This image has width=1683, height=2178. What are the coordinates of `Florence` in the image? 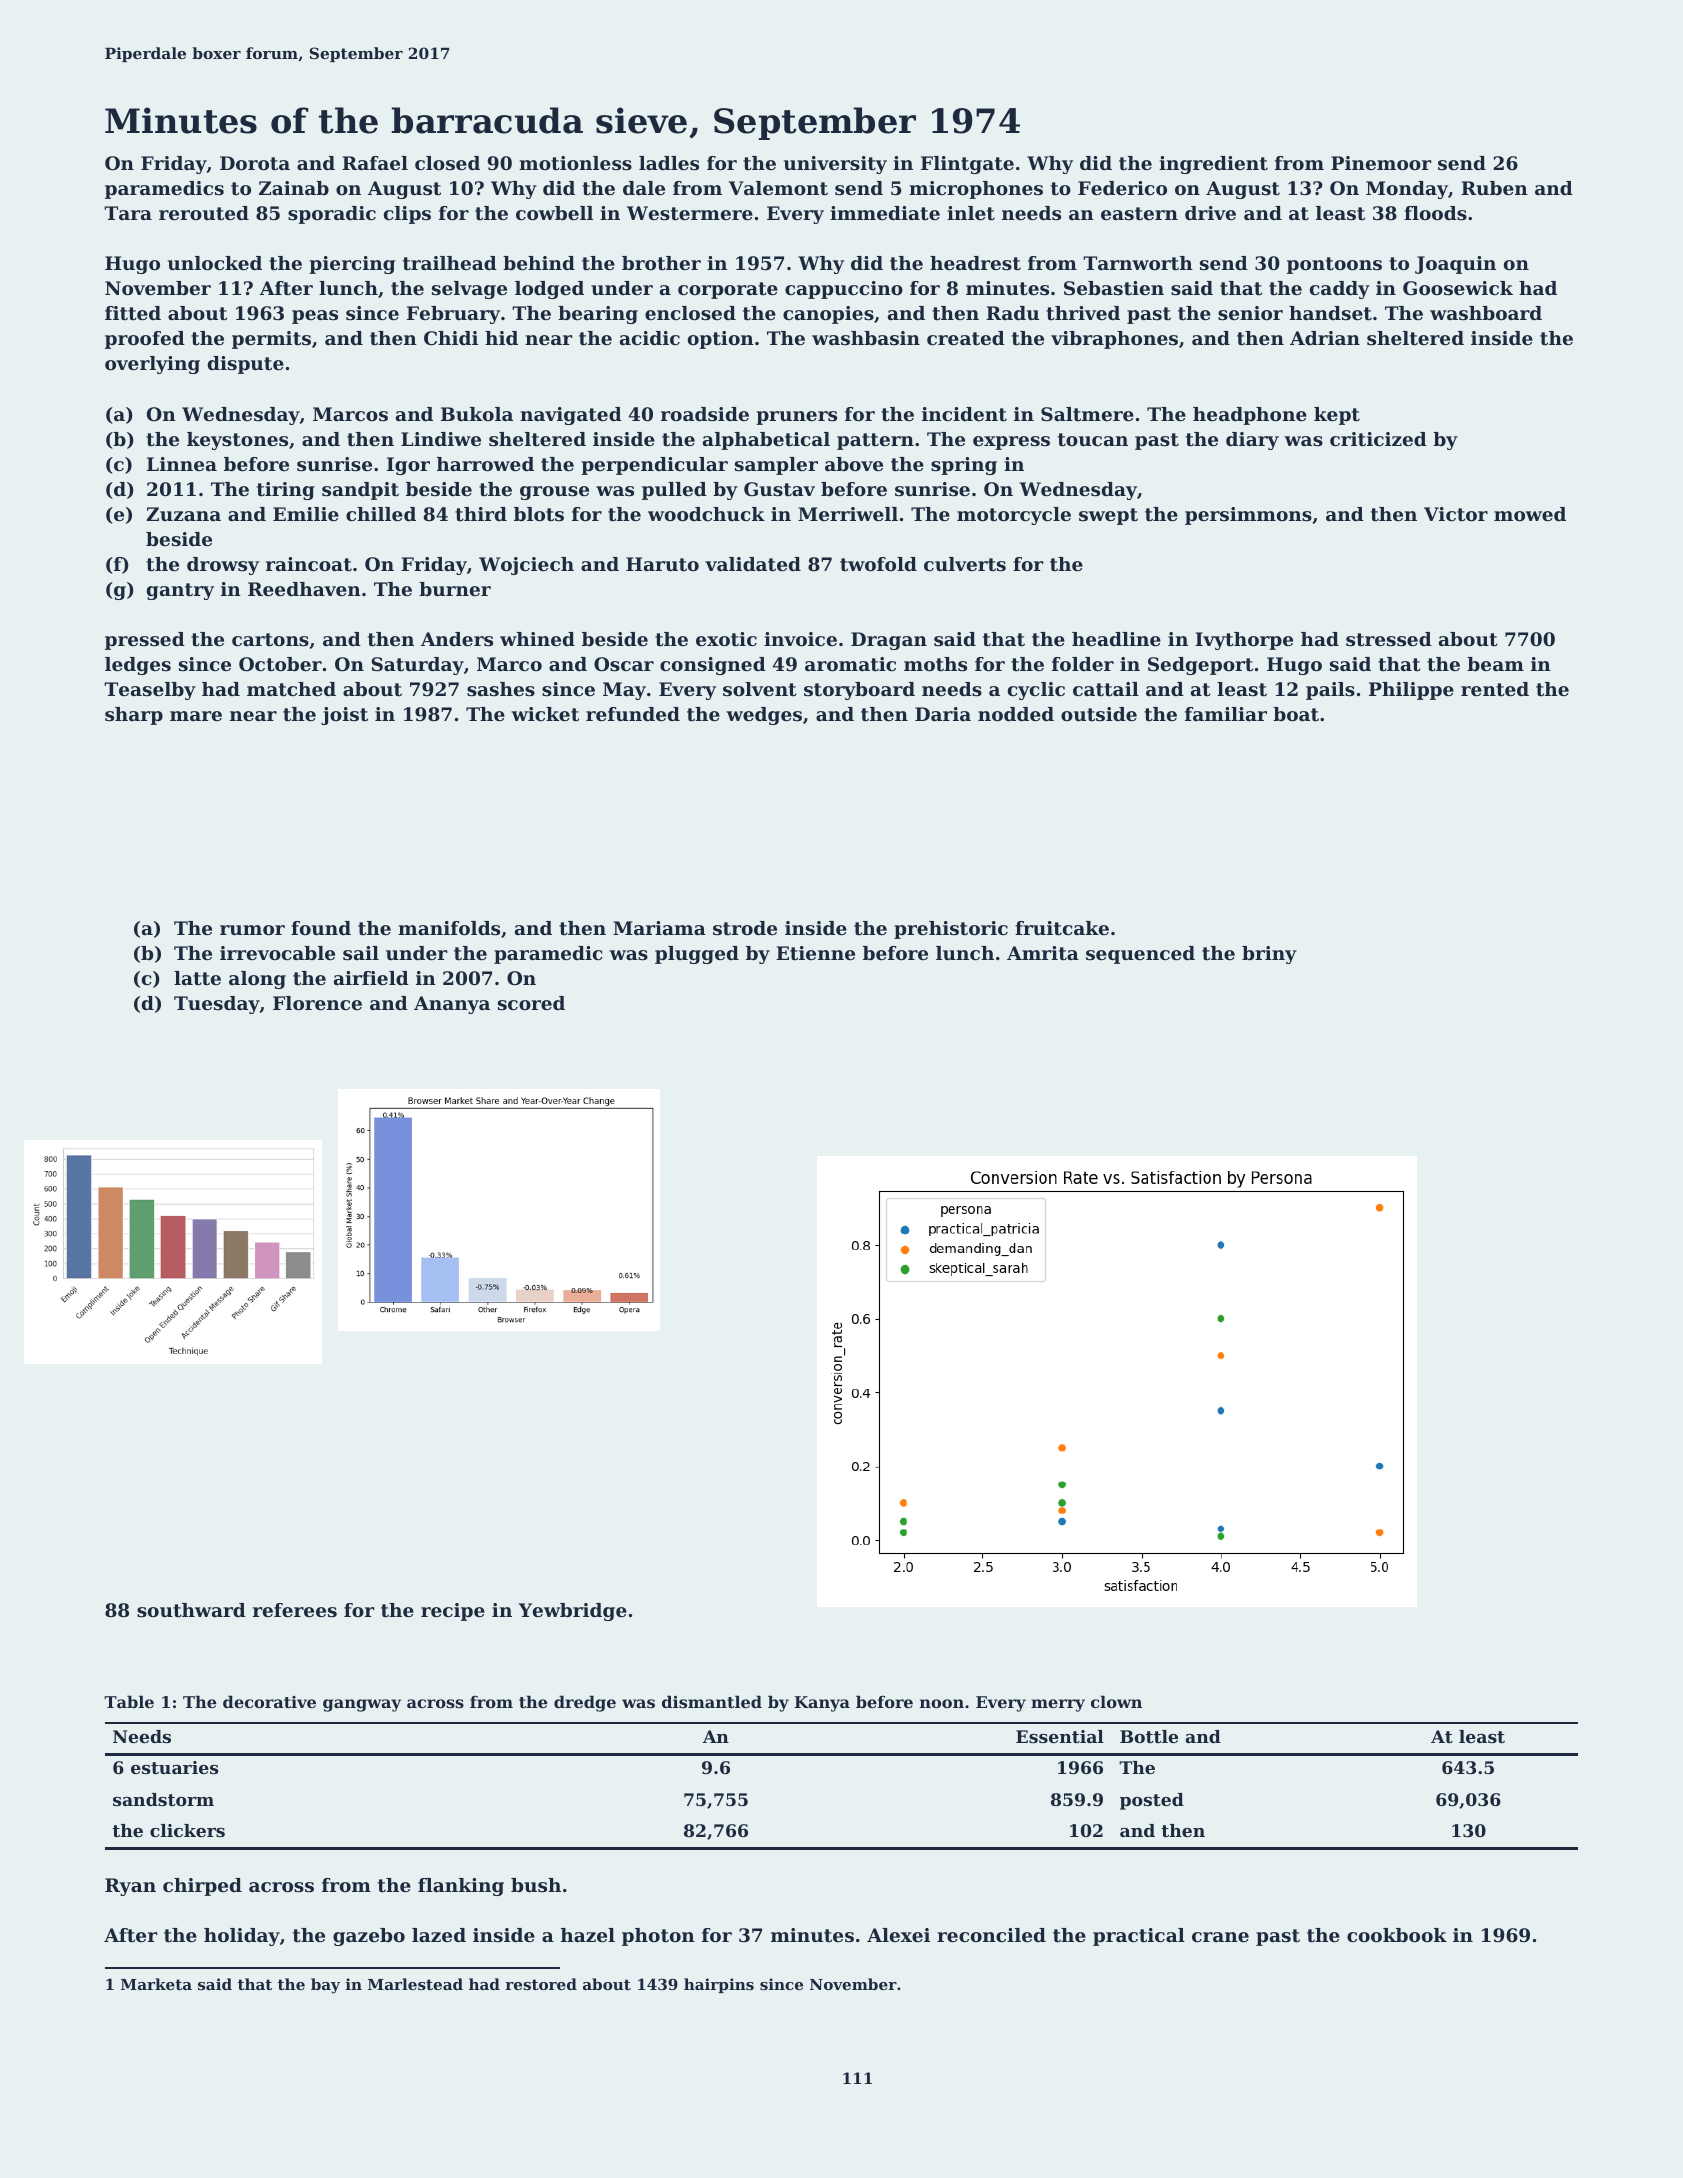 It's located at (317, 1003).
